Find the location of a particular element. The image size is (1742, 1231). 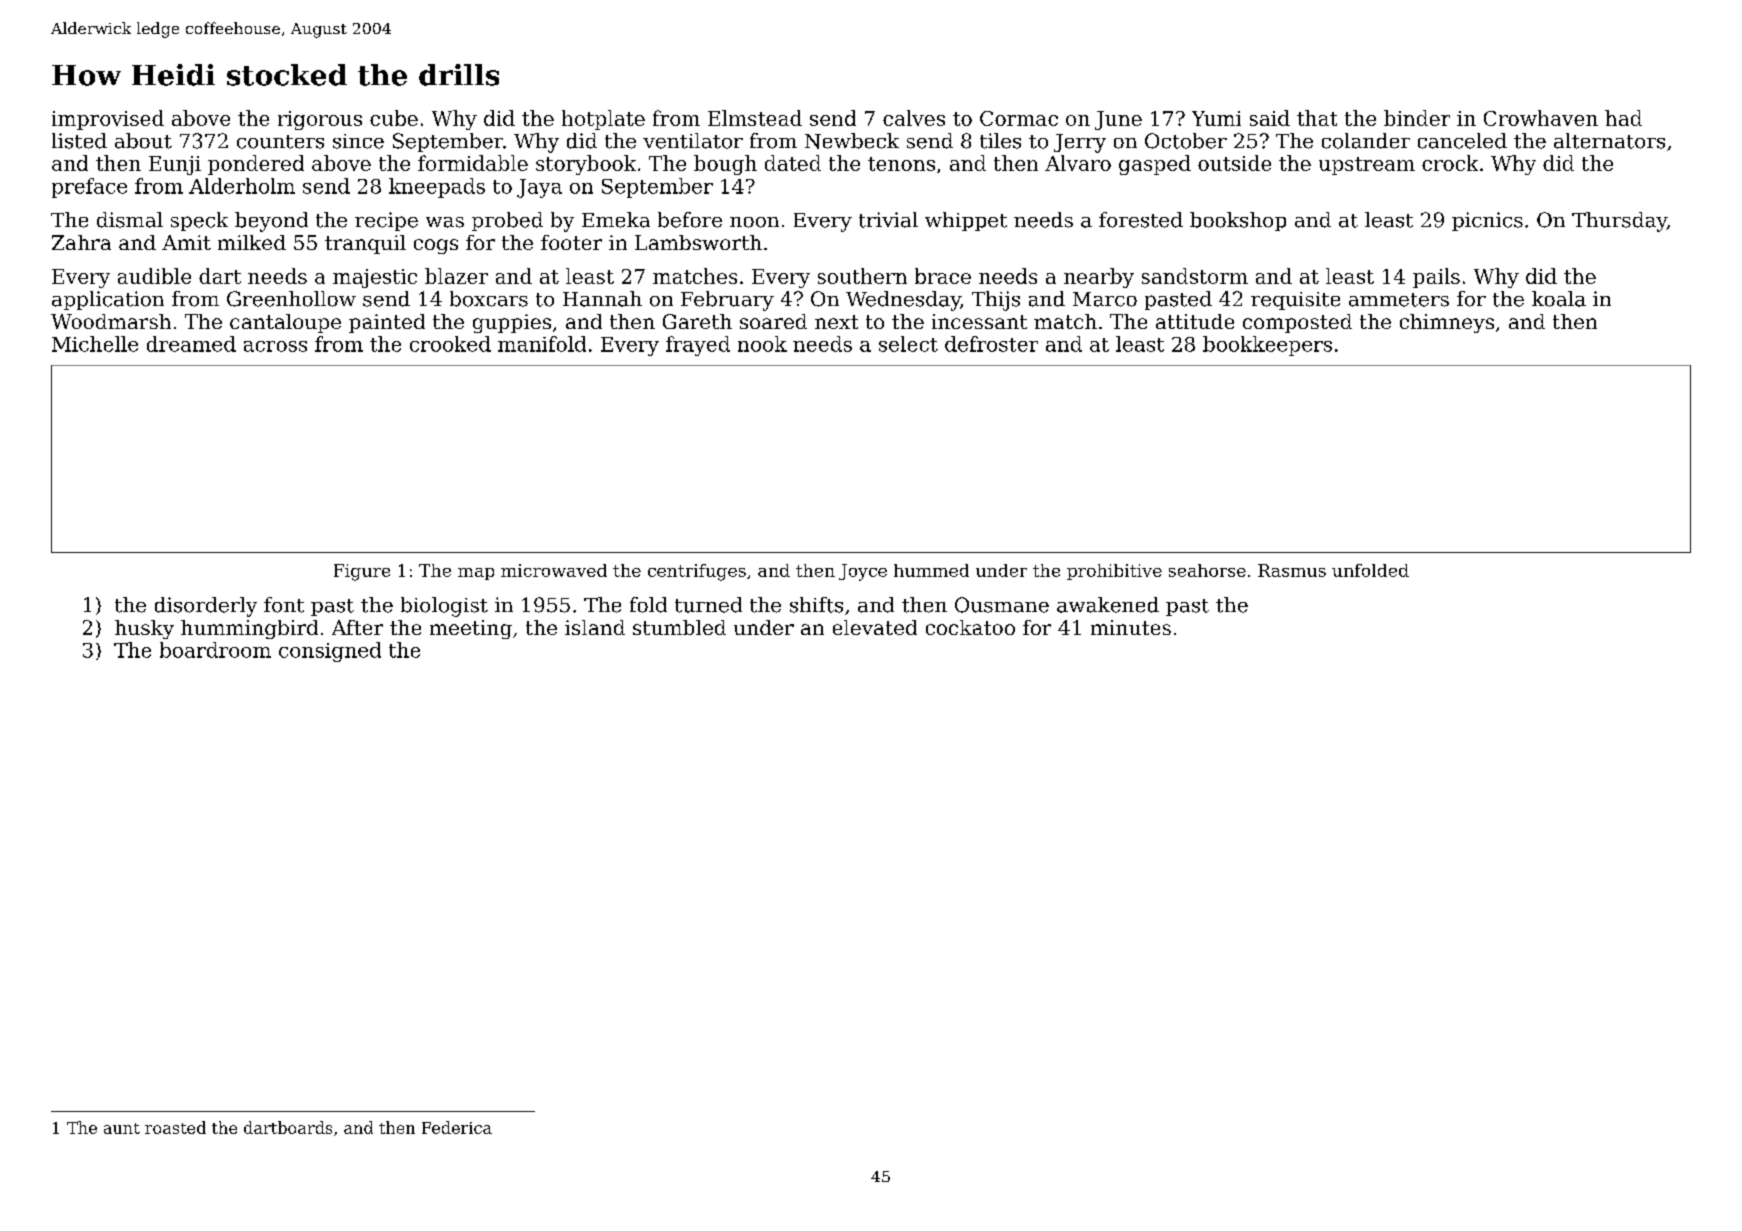

Cormac is located at coordinates (1019, 118).
